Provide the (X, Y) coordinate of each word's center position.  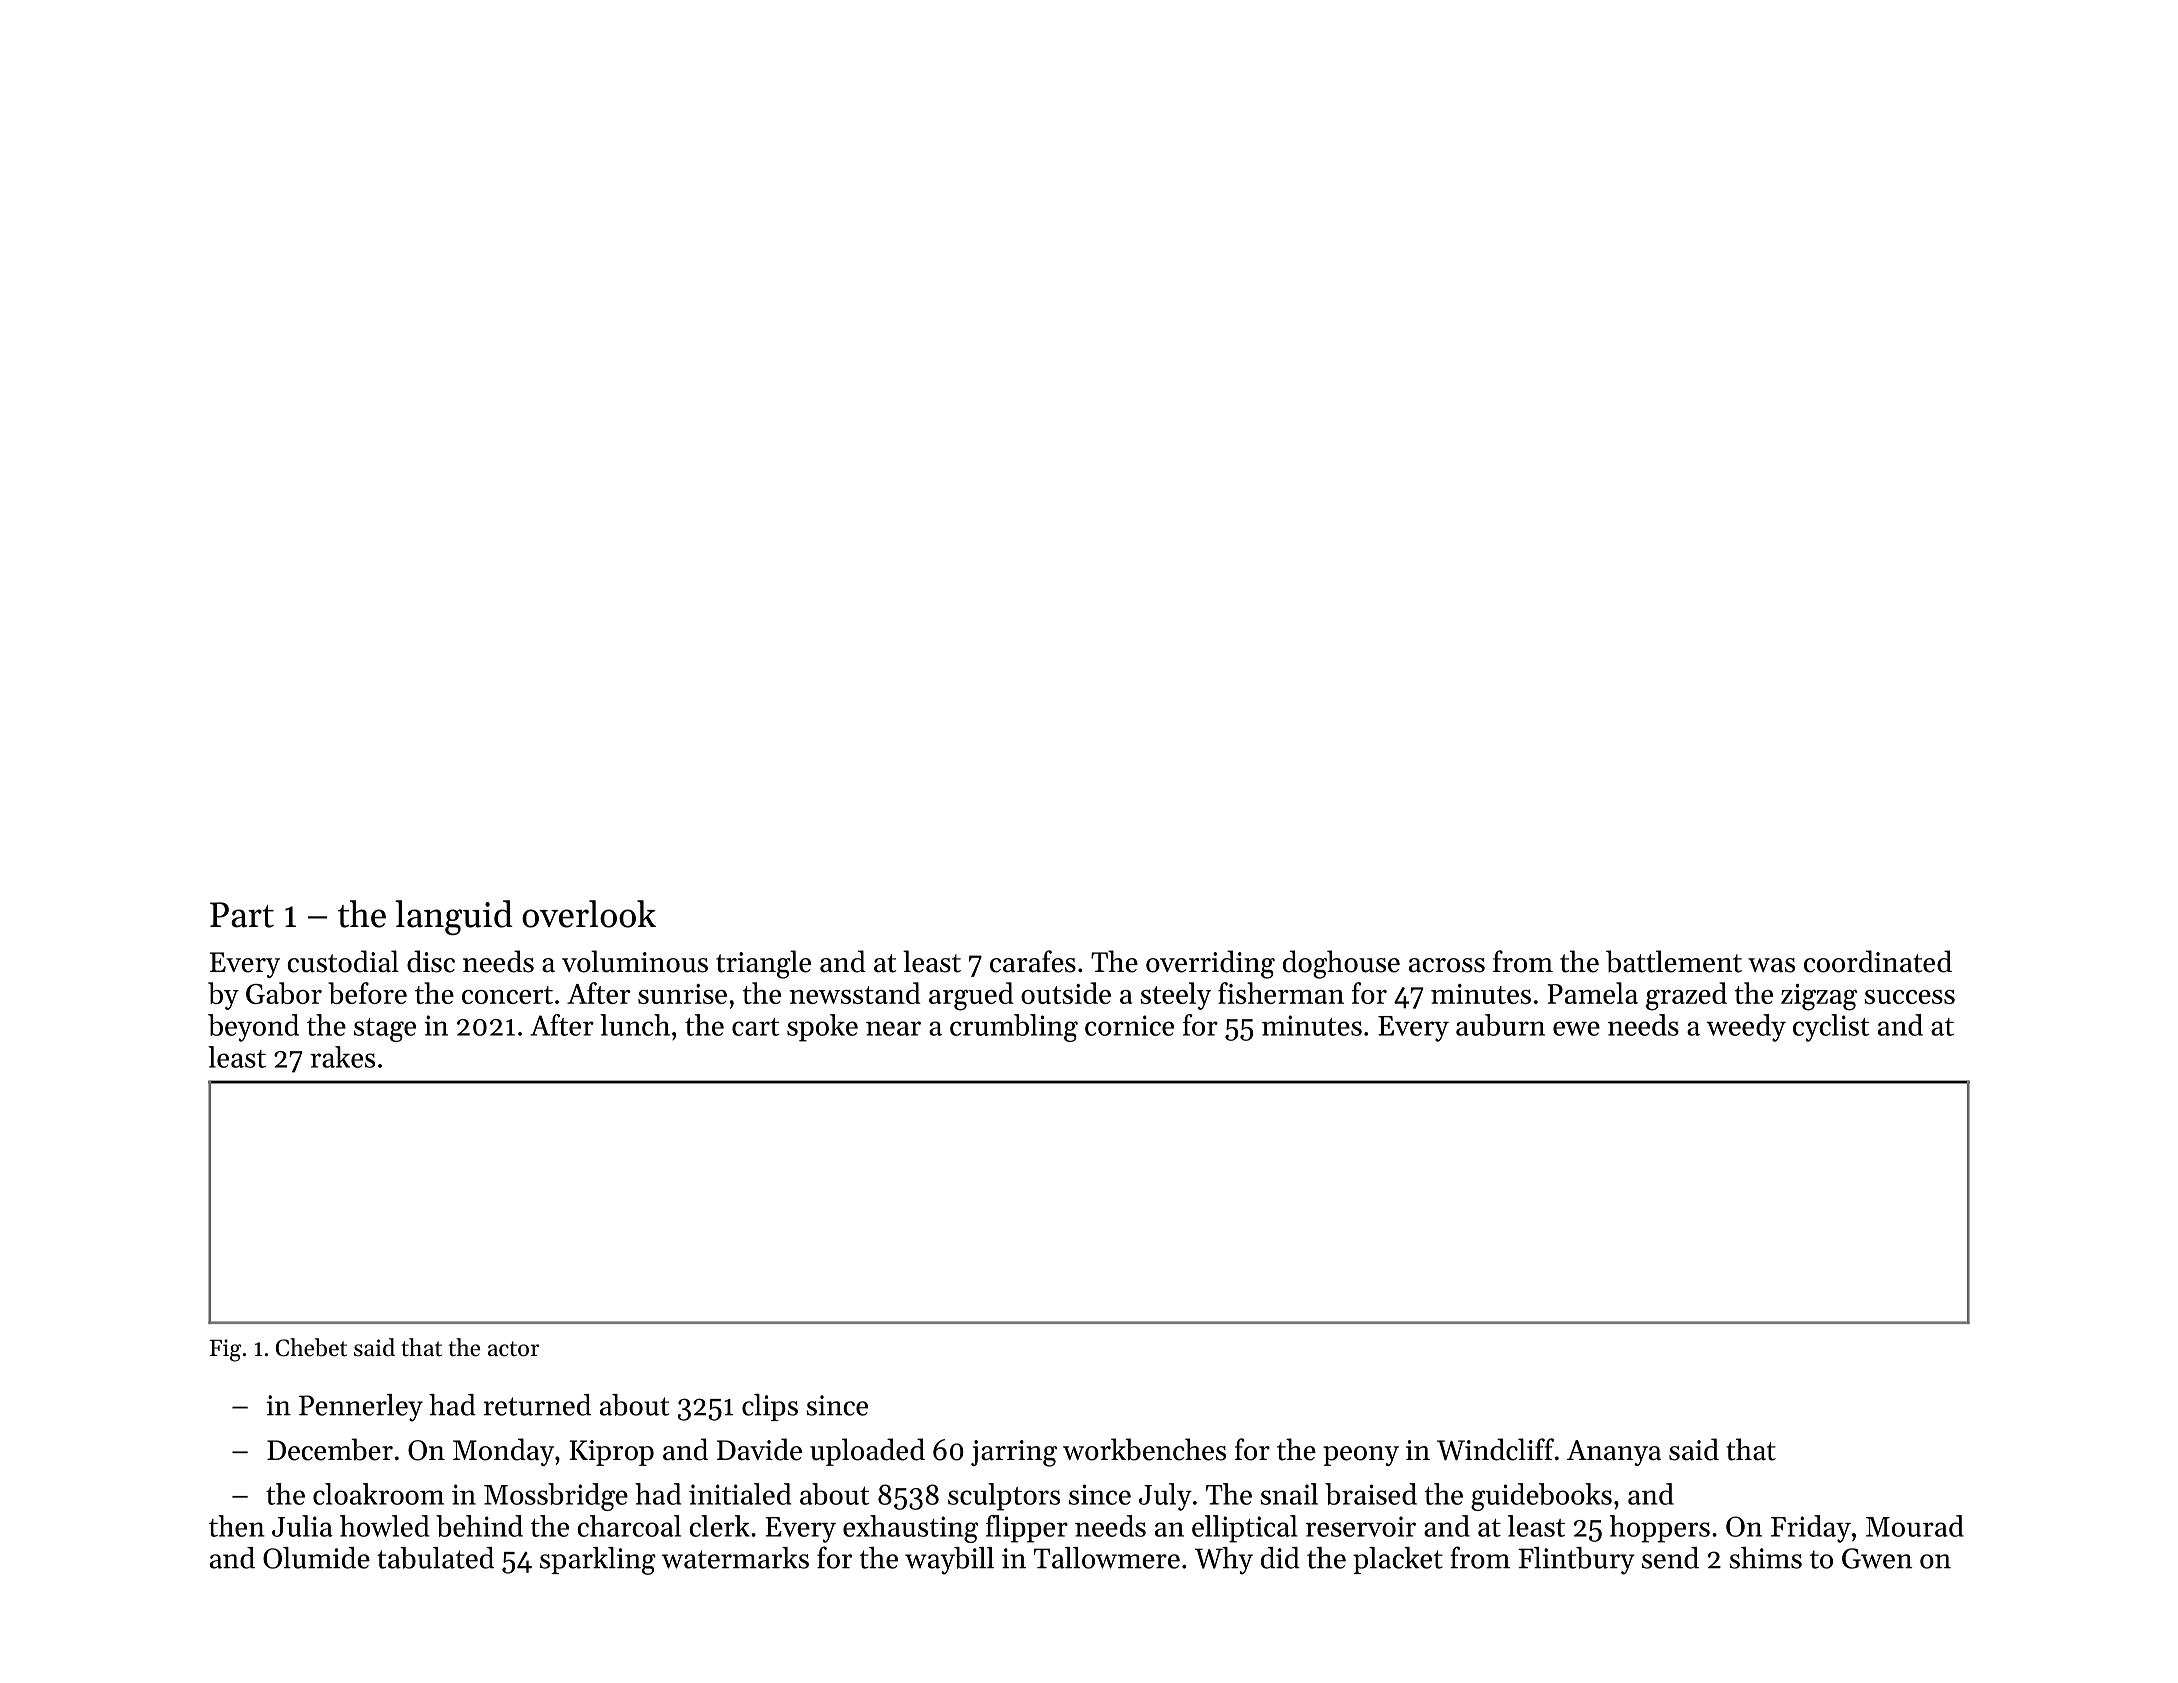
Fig (225, 1350)
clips (770, 1407)
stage (385, 1030)
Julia (302, 1526)
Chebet (311, 1347)
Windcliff (1495, 1449)
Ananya (1614, 1453)
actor (513, 1349)
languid (454, 917)
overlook (589, 914)
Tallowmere (1107, 1558)
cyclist (1831, 1028)
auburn (1500, 1025)
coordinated (1878, 961)
